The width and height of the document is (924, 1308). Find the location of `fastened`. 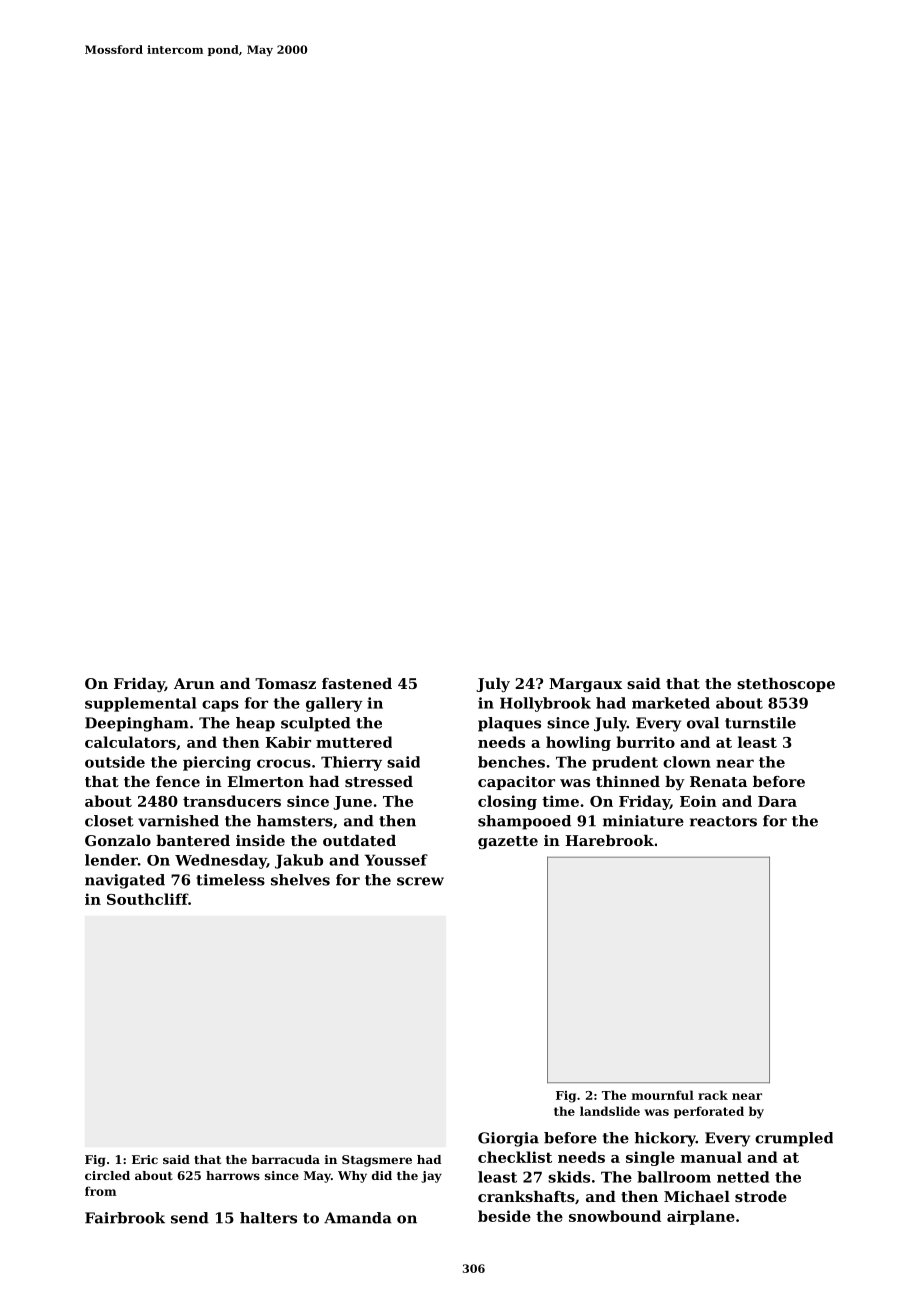

fastened is located at coordinates (357, 683).
